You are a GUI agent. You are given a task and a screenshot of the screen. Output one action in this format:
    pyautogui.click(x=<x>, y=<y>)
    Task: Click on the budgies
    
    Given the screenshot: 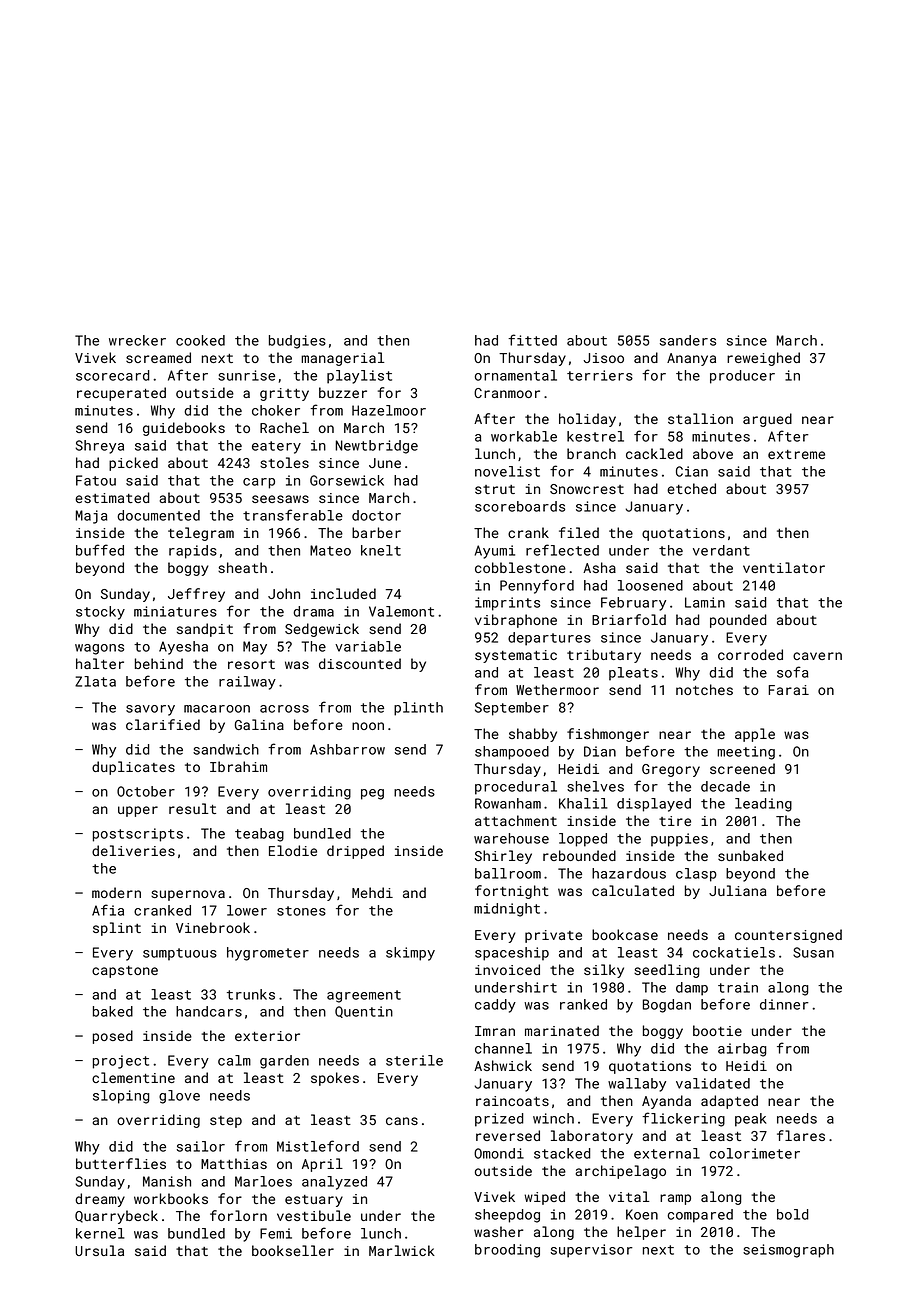 What is the action you would take?
    pyautogui.click(x=297, y=342)
